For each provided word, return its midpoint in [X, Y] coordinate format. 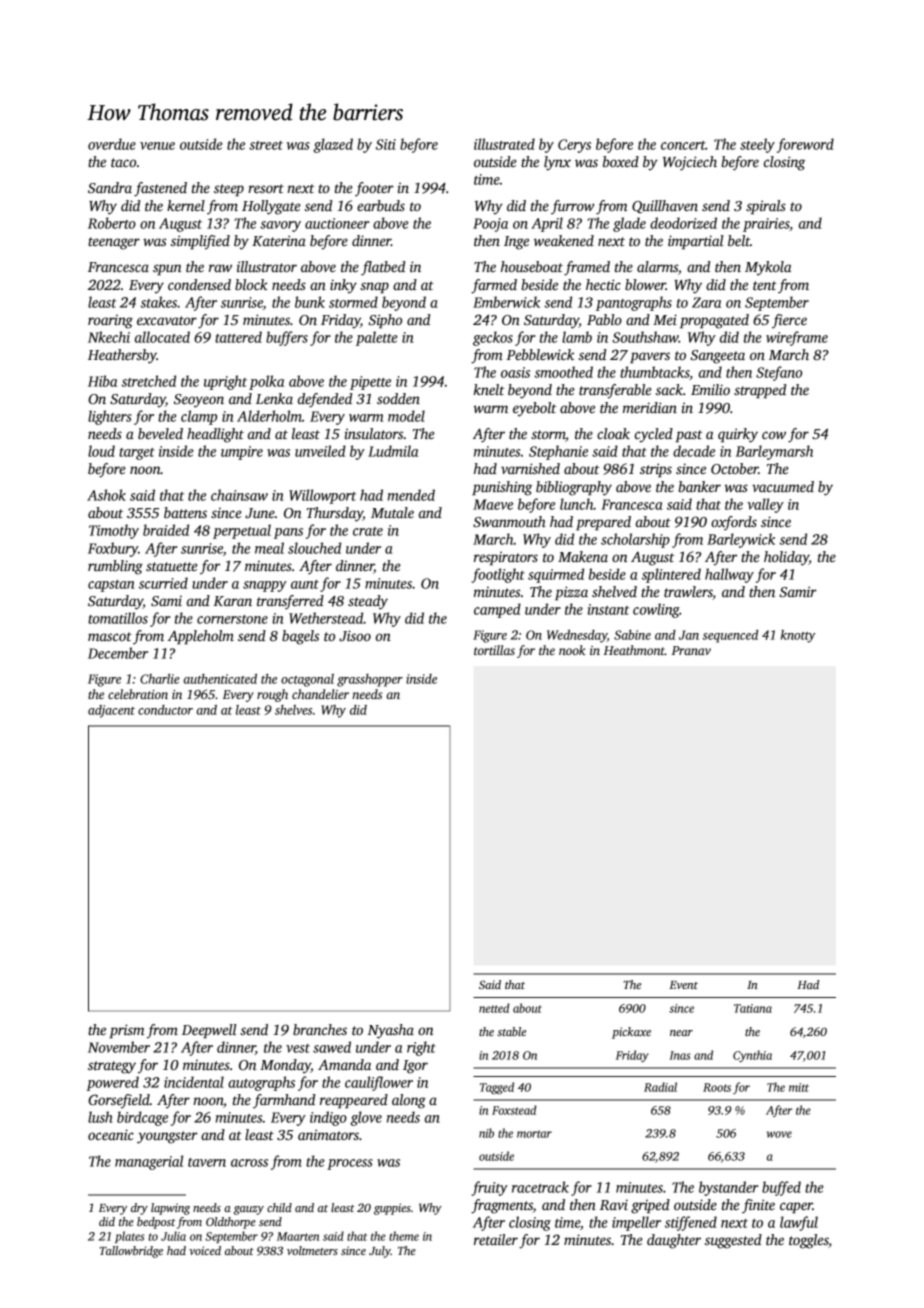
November [119, 1047]
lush [100, 1117]
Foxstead [514, 1110]
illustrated [504, 144]
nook [572, 650]
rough [272, 695]
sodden [398, 398]
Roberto [112, 223]
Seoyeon [199, 401]
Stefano [779, 373]
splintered [671, 575]
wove [779, 1134]
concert [683, 145]
